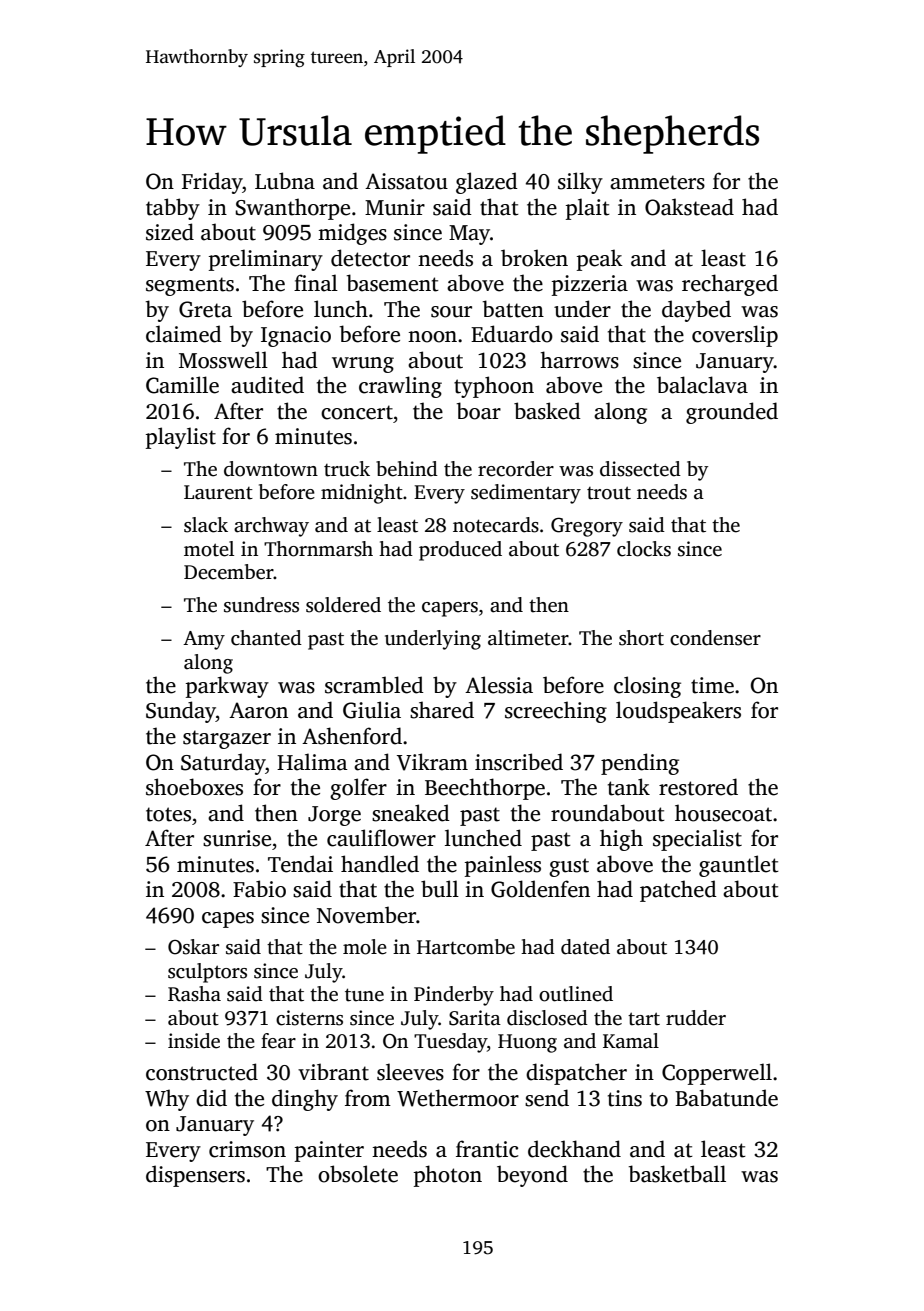 This screenshot has height=1311, width=924. What do you see at coordinates (532, 1176) in the screenshot?
I see `beyond` at bounding box center [532, 1176].
